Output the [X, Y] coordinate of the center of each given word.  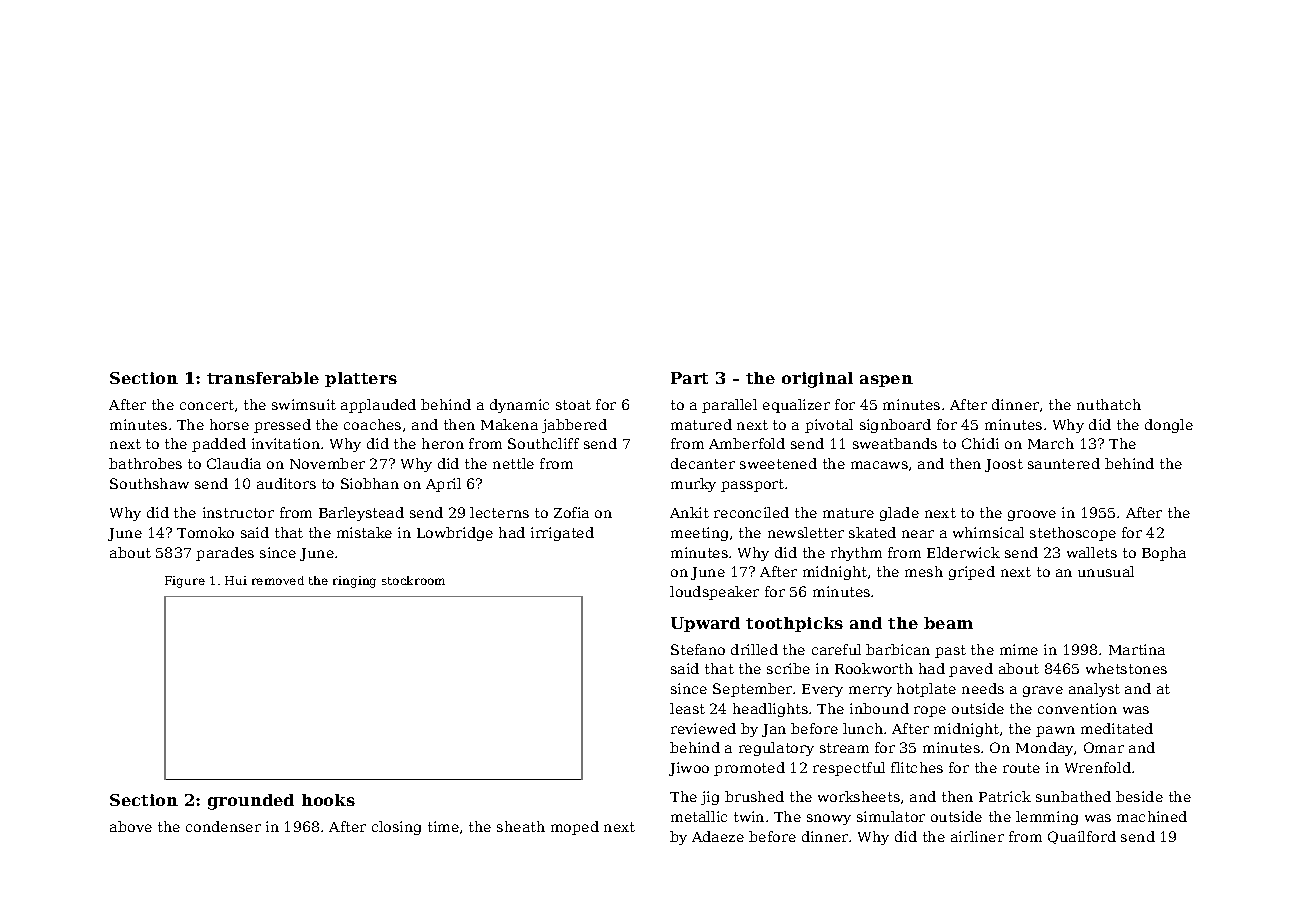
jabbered [574, 426]
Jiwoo [689, 769]
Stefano [698, 649]
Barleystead [361, 514]
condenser [223, 826]
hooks [328, 800]
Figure [185, 582]
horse [229, 424]
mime [1019, 649]
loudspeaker [714, 593]
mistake [364, 532]
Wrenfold [1098, 767]
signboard [895, 426]
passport [752, 485]
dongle [1169, 426]
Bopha [1164, 554]
